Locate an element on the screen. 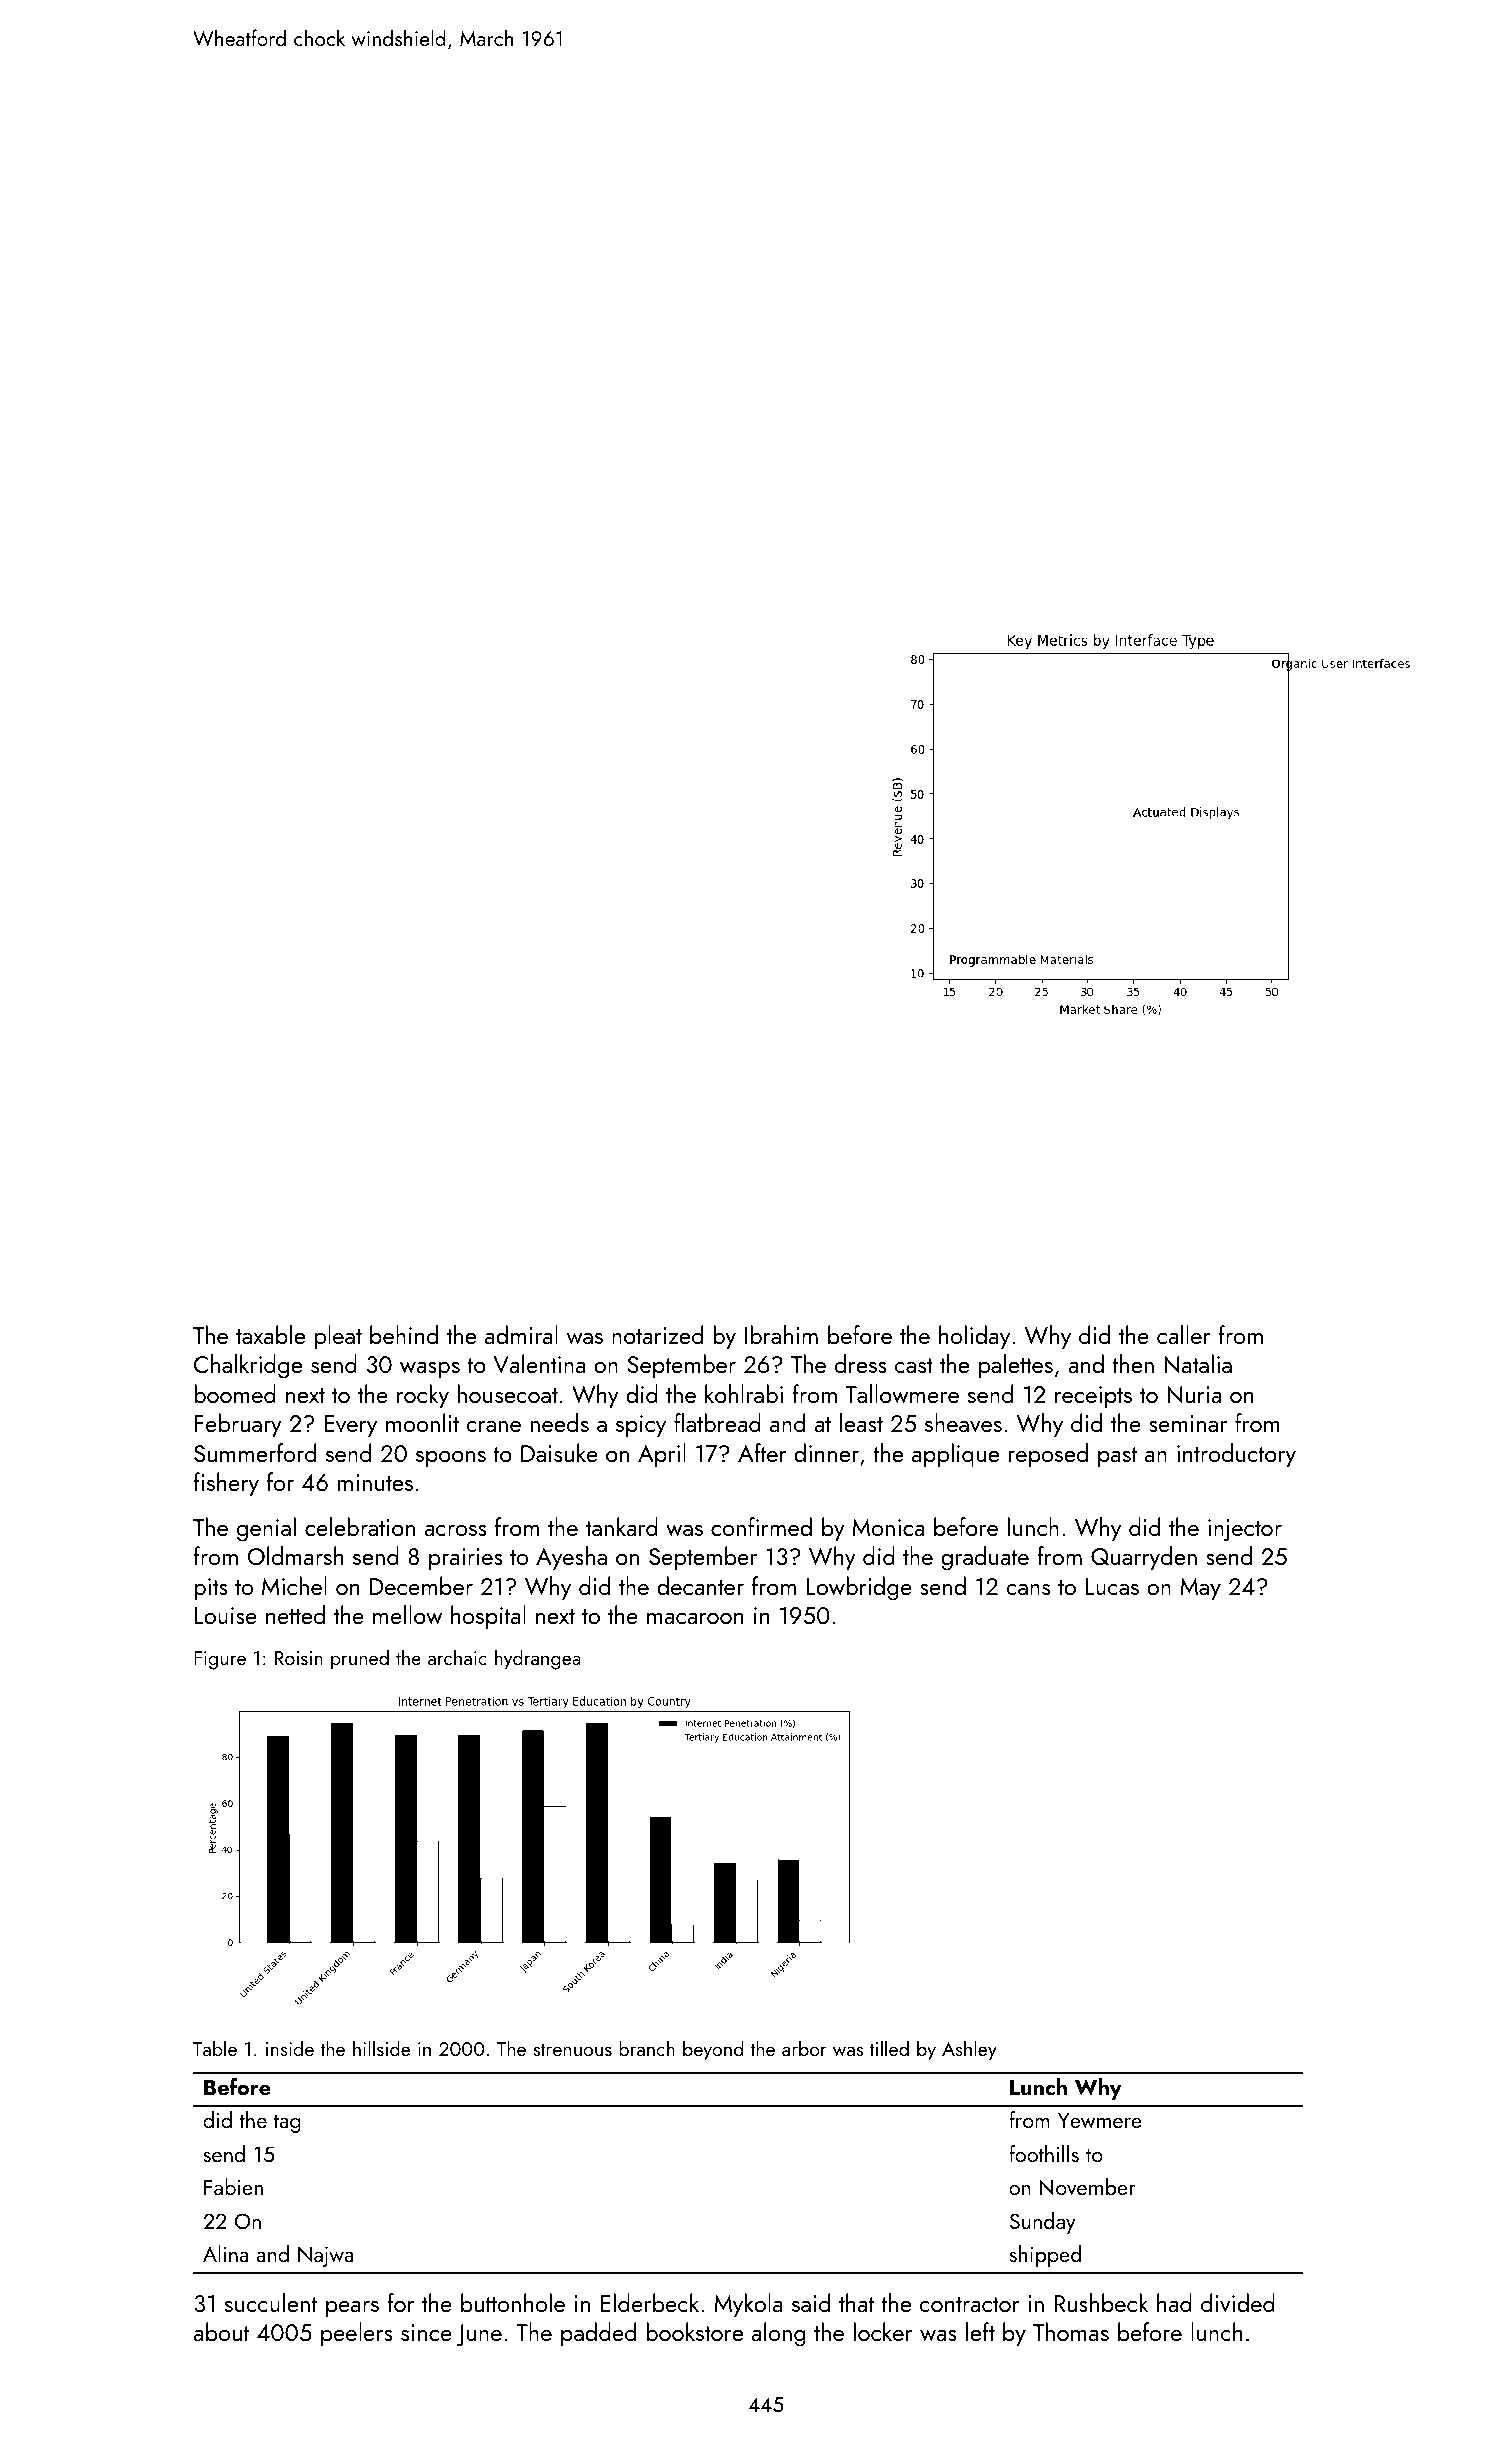 The image size is (1496, 2464). hillside is located at coordinates (381, 2048).
